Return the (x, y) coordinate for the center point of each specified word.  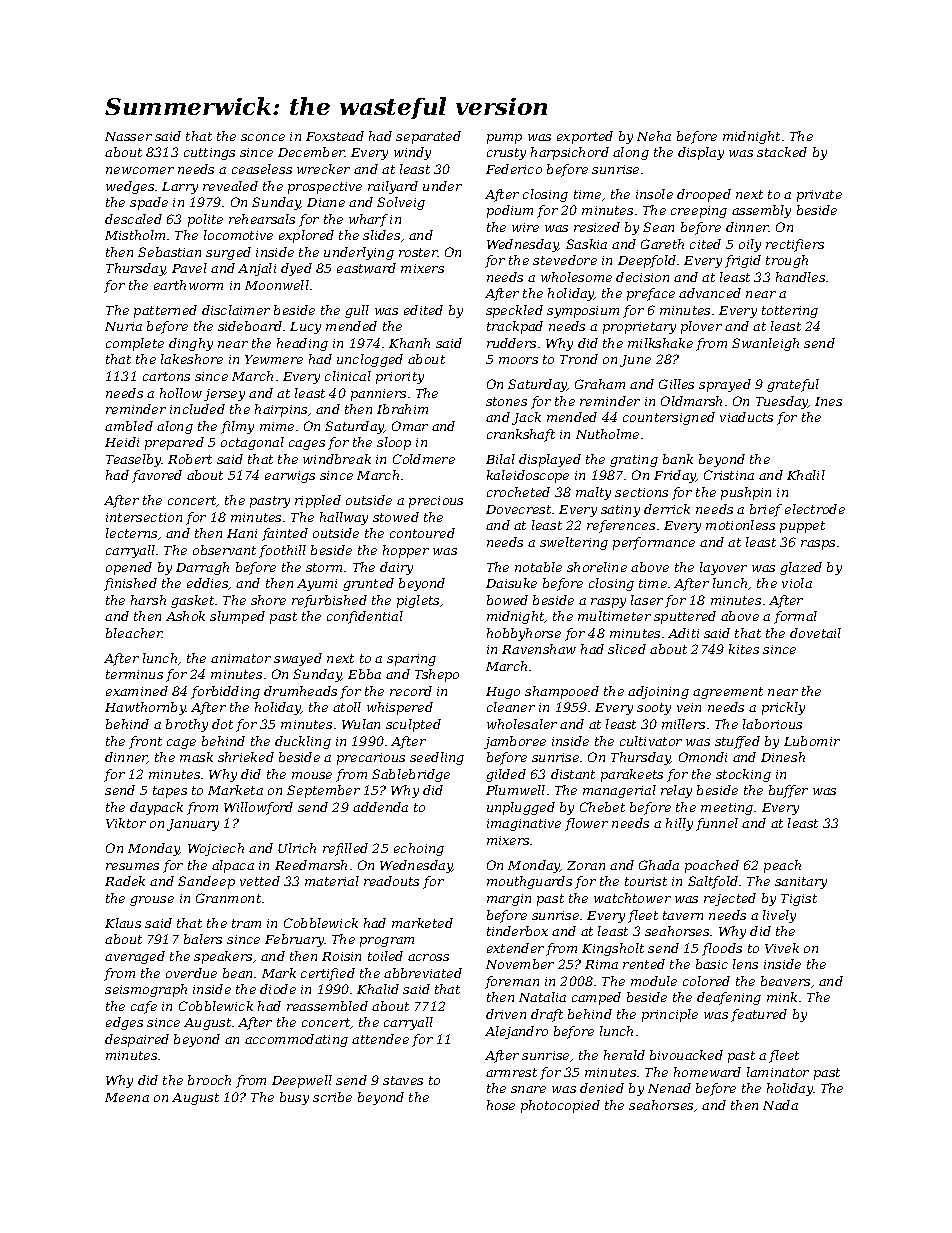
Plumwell (515, 790)
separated (428, 137)
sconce (263, 137)
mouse (312, 775)
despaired (137, 1040)
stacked (782, 152)
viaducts (746, 417)
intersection (144, 517)
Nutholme (607, 434)
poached (712, 866)
